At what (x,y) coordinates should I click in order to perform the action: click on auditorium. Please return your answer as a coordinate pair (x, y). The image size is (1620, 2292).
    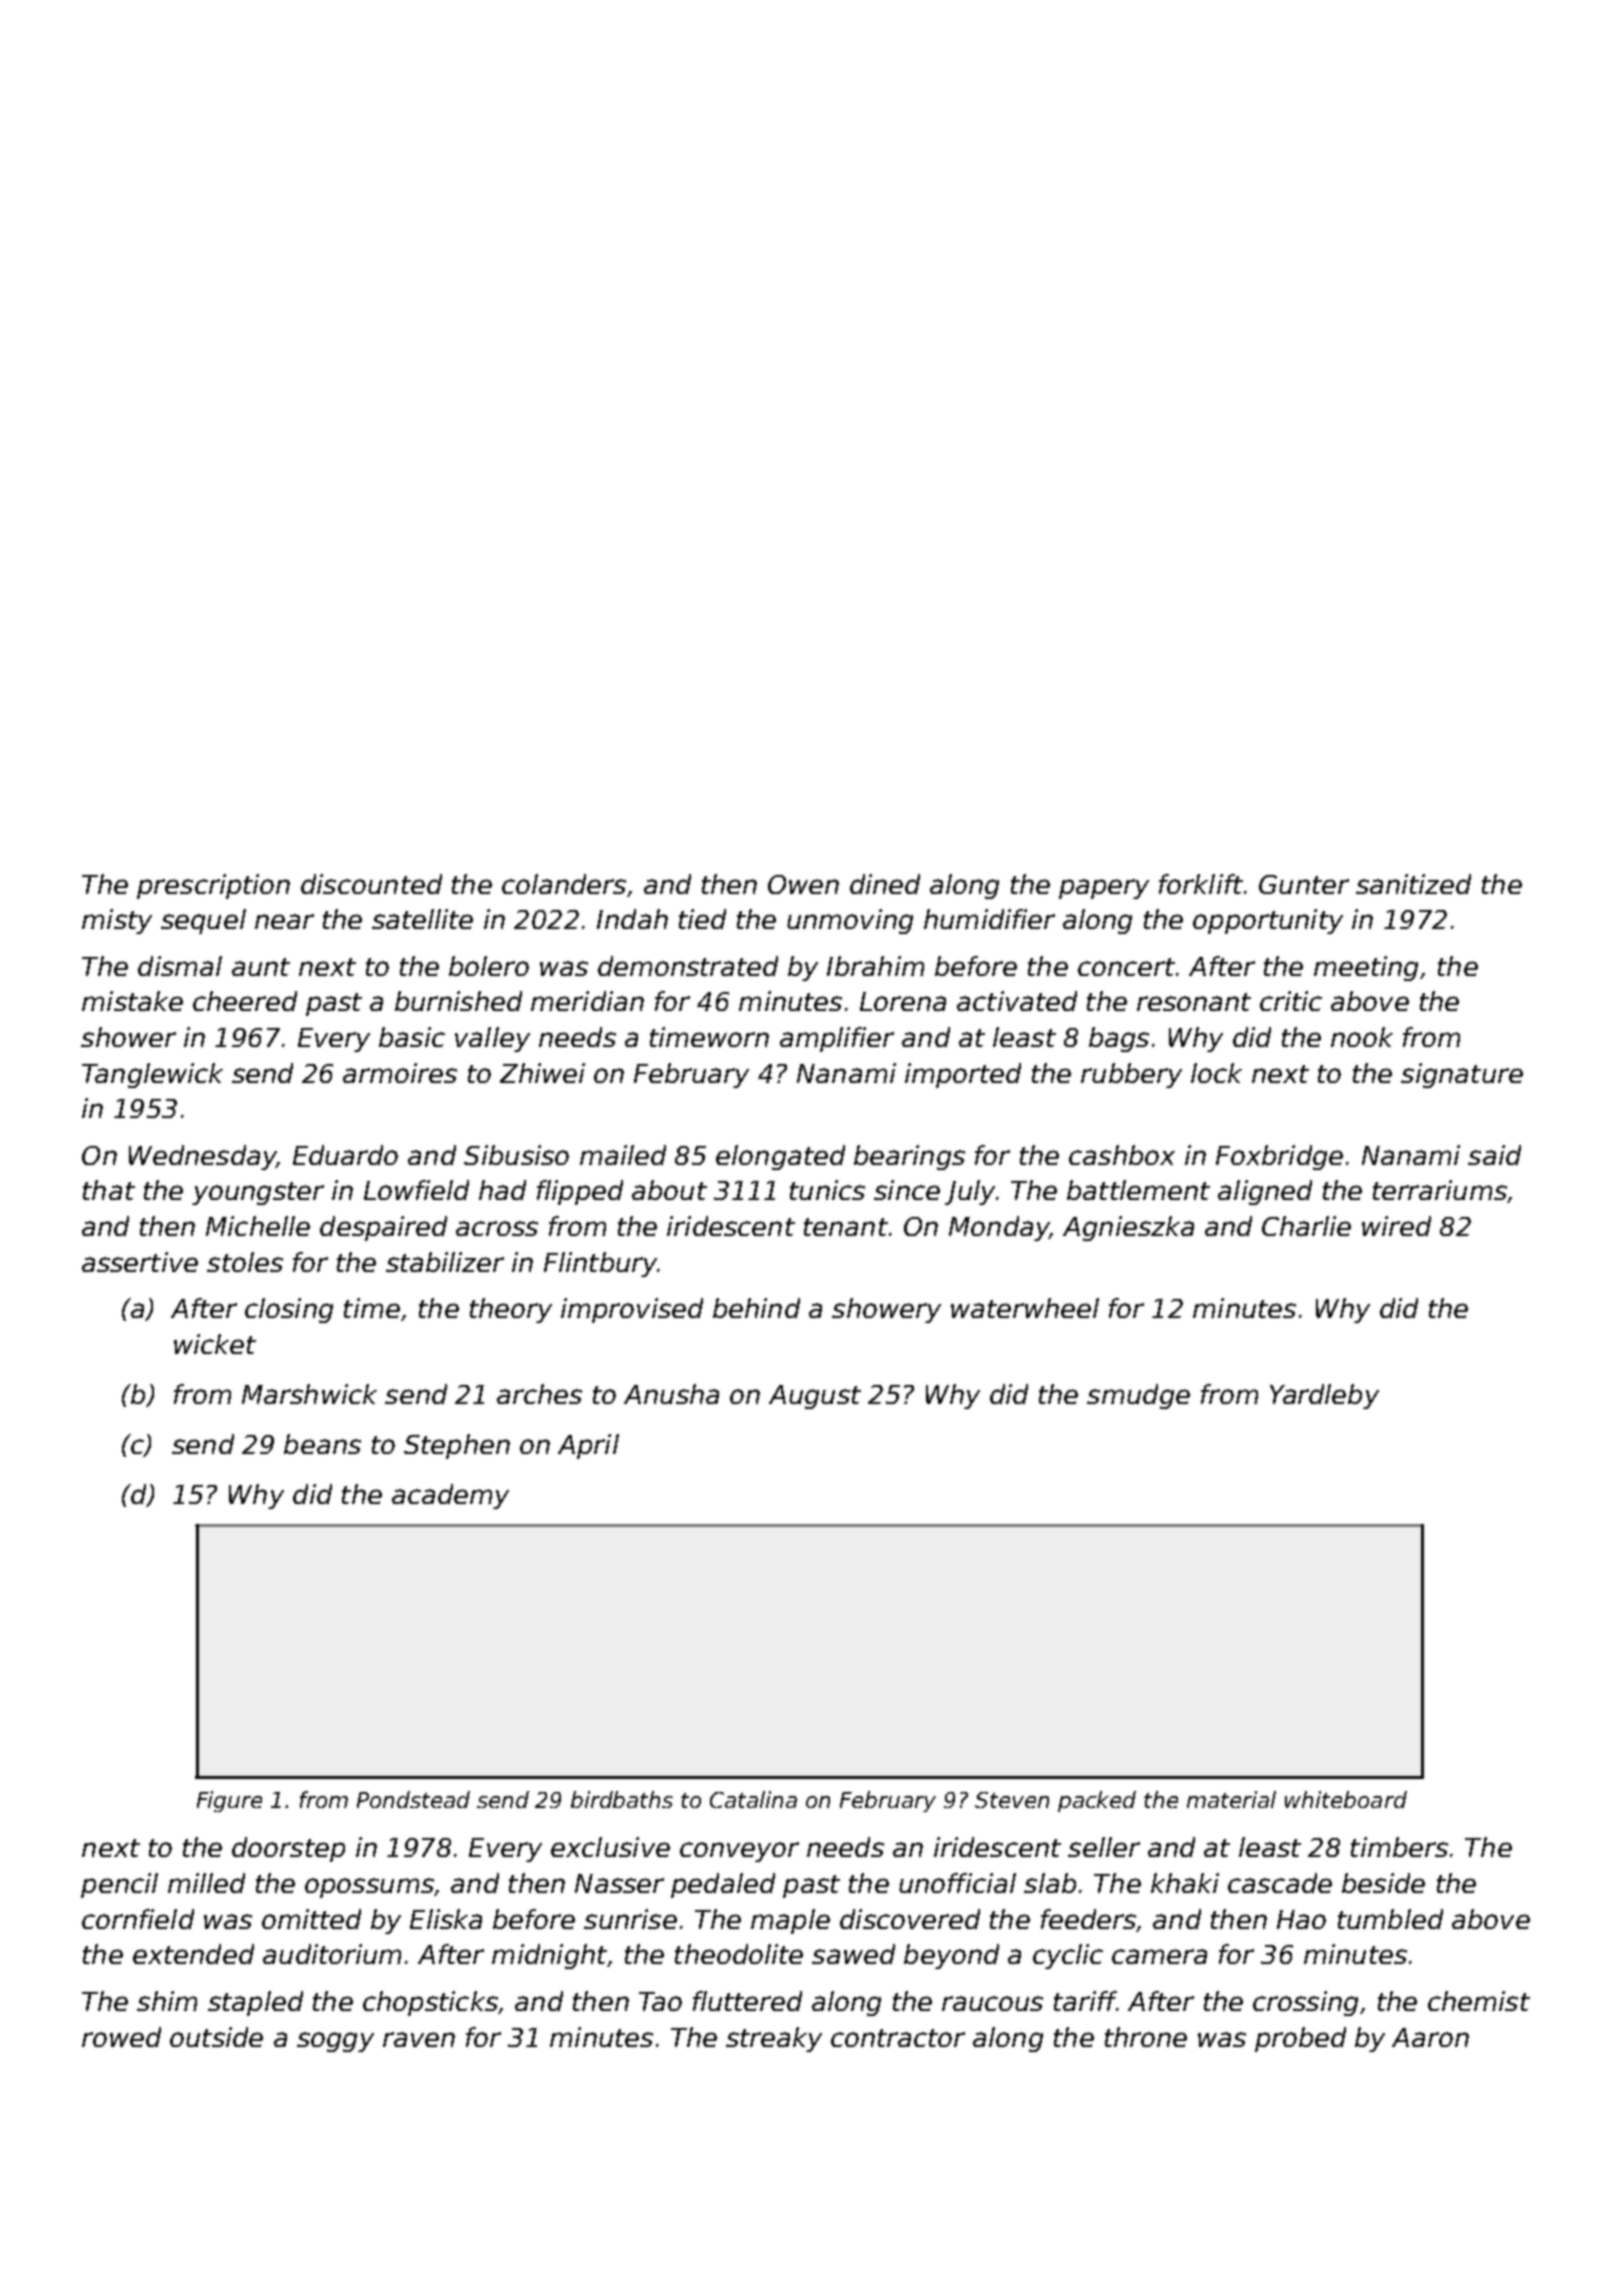
    Looking at the image, I should click on (332, 1954).
